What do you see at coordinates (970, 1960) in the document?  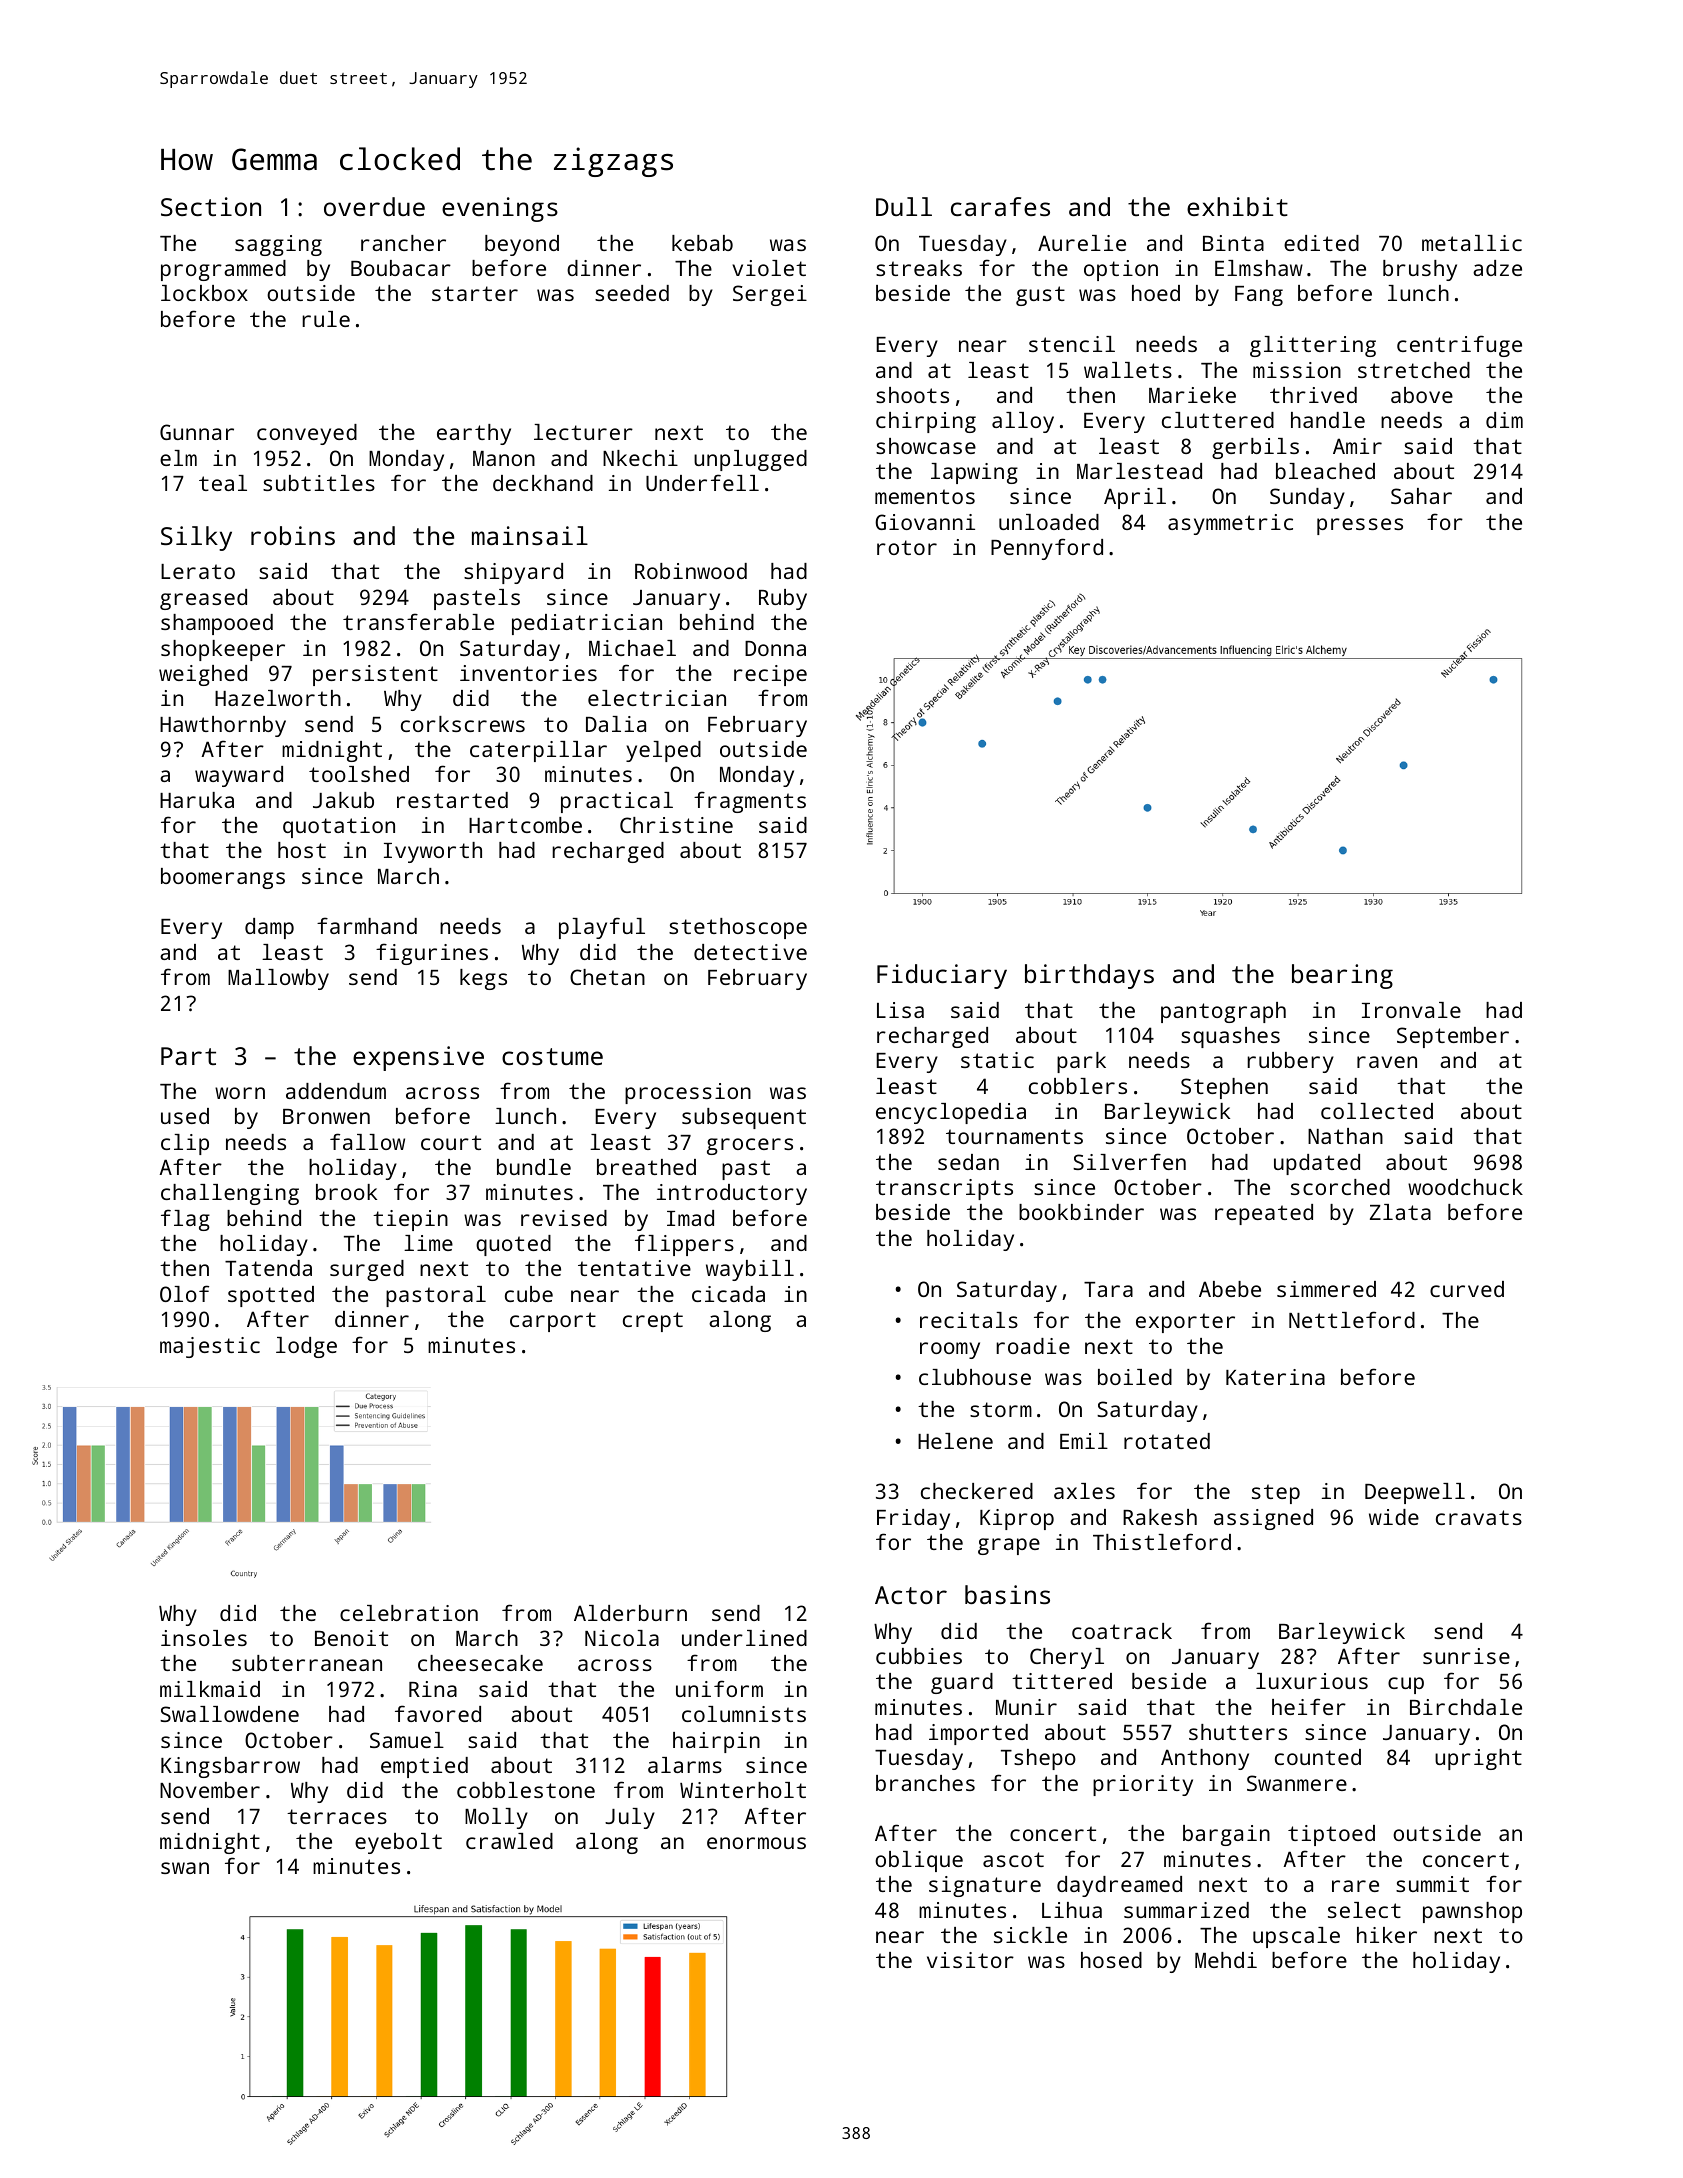 I see `visitor` at bounding box center [970, 1960].
